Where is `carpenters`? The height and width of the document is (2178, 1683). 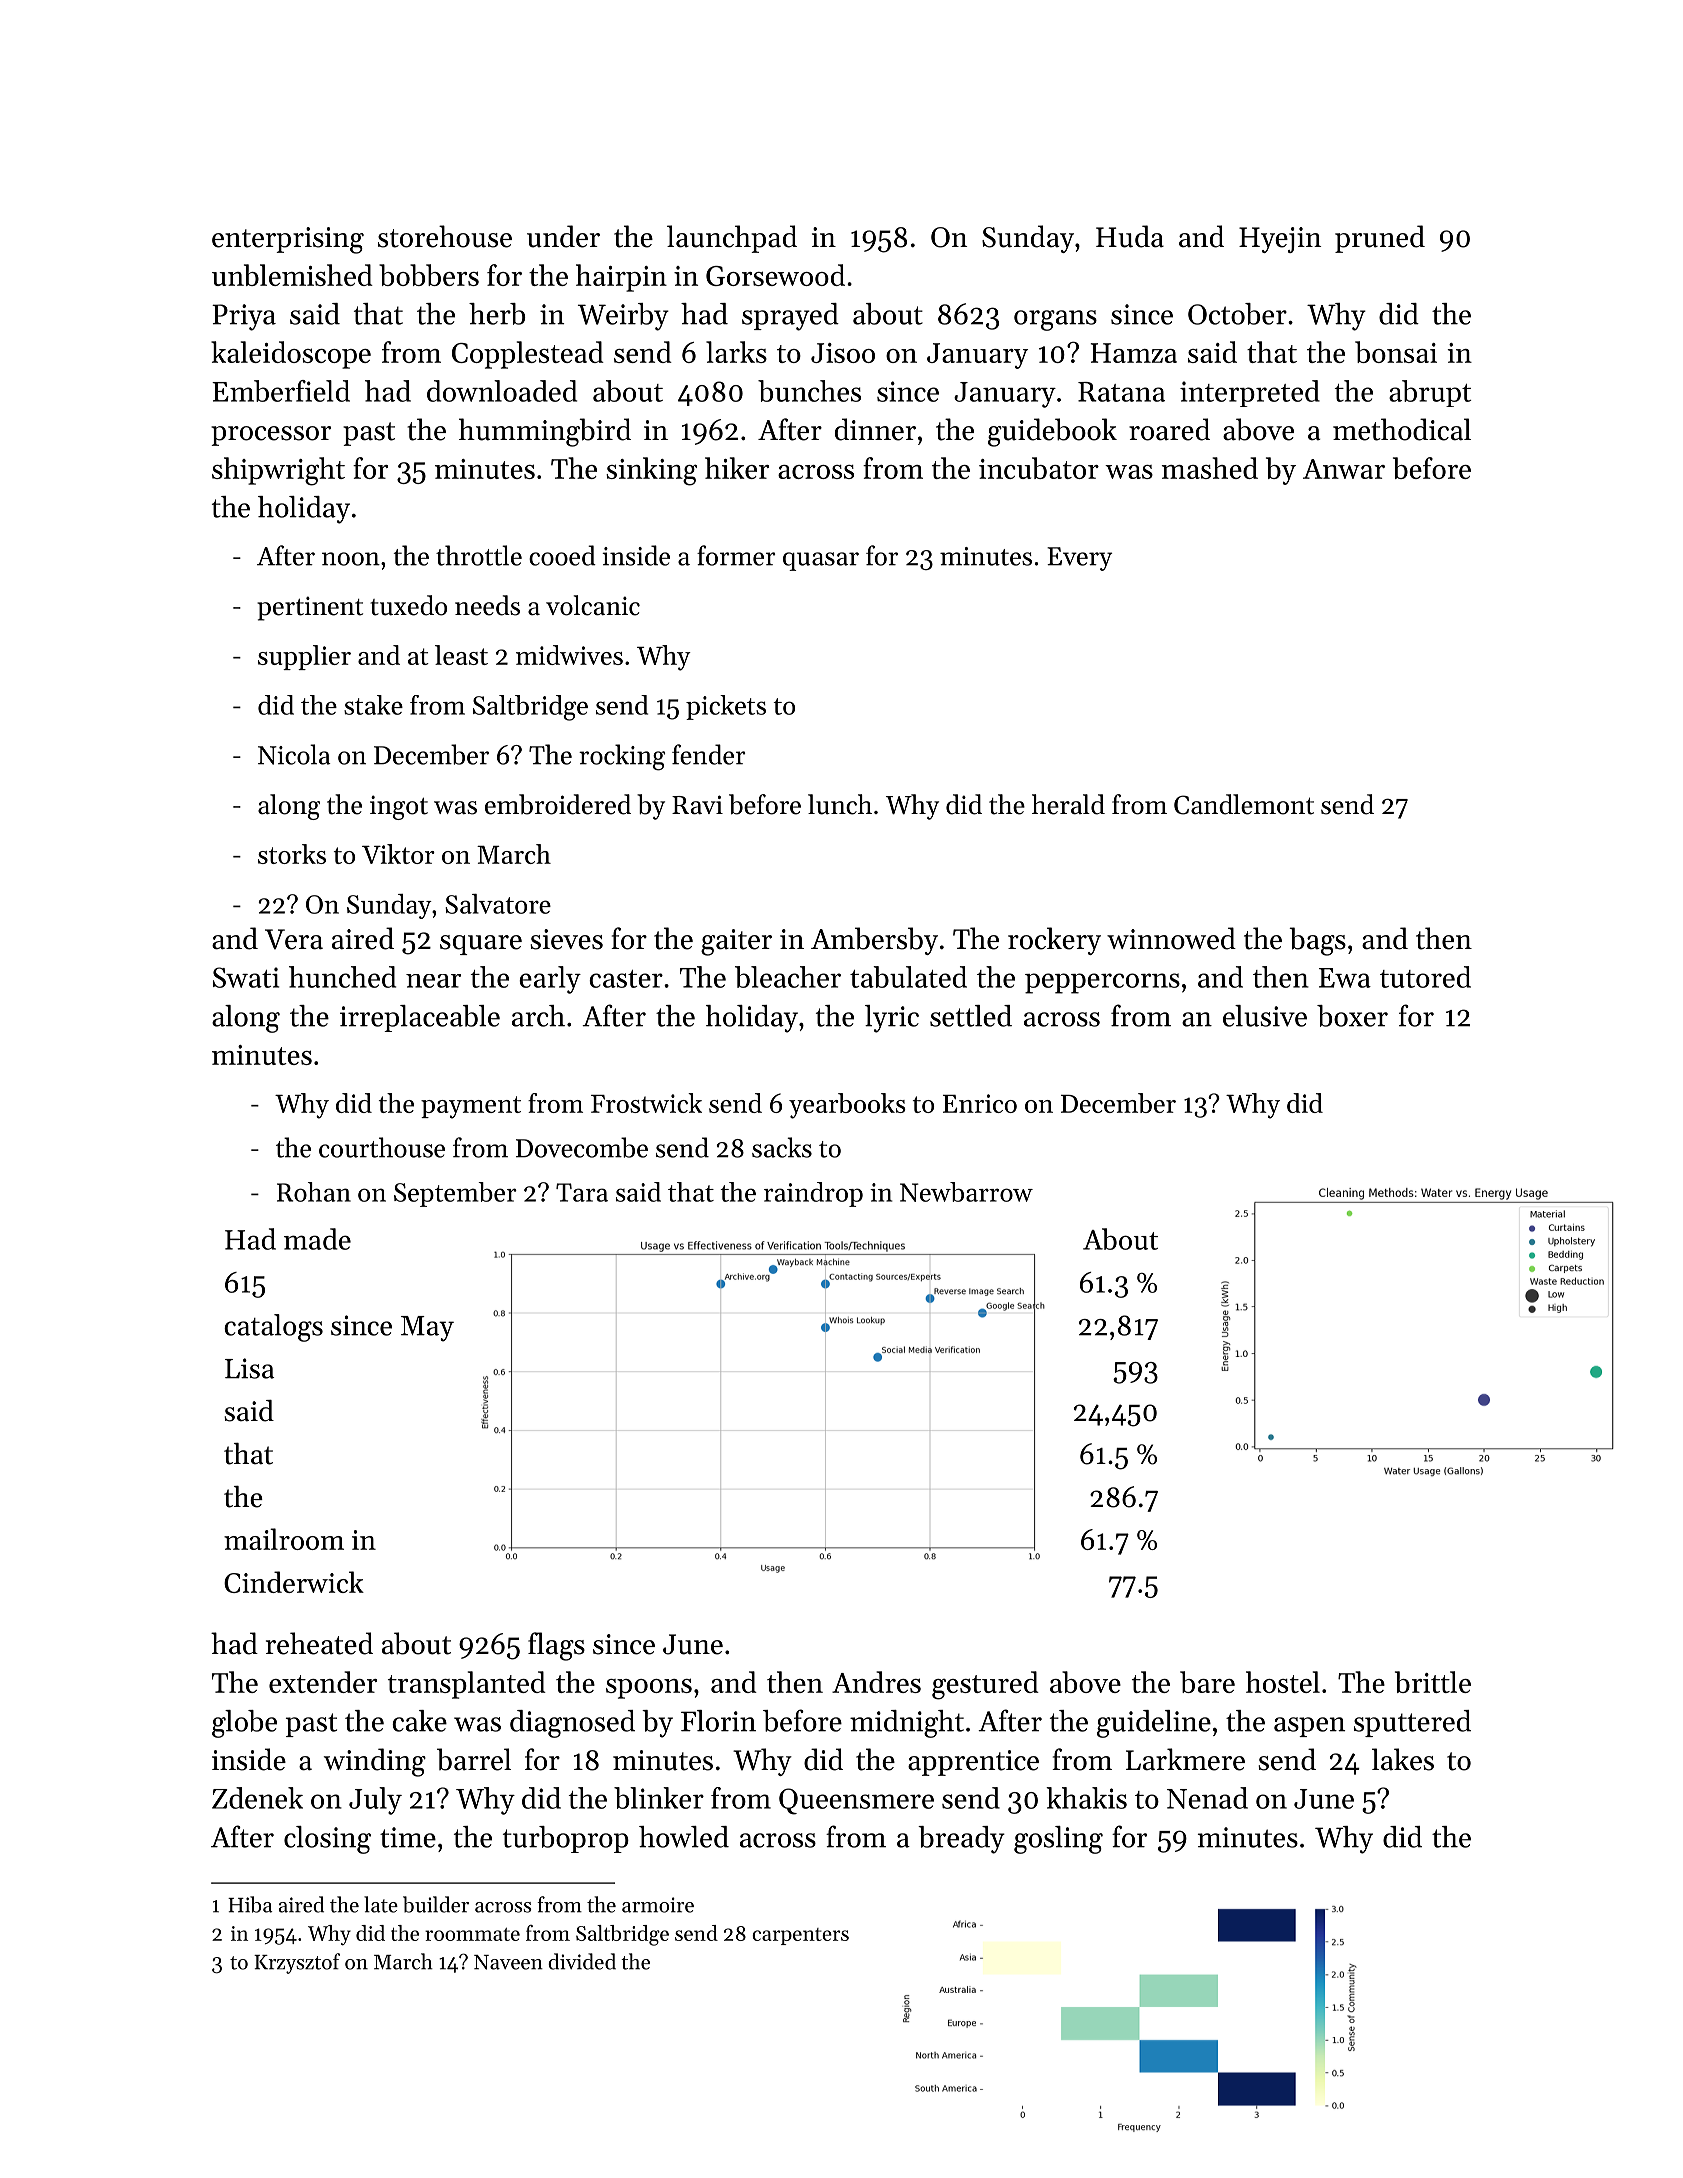
carpenters is located at coordinates (800, 1936).
